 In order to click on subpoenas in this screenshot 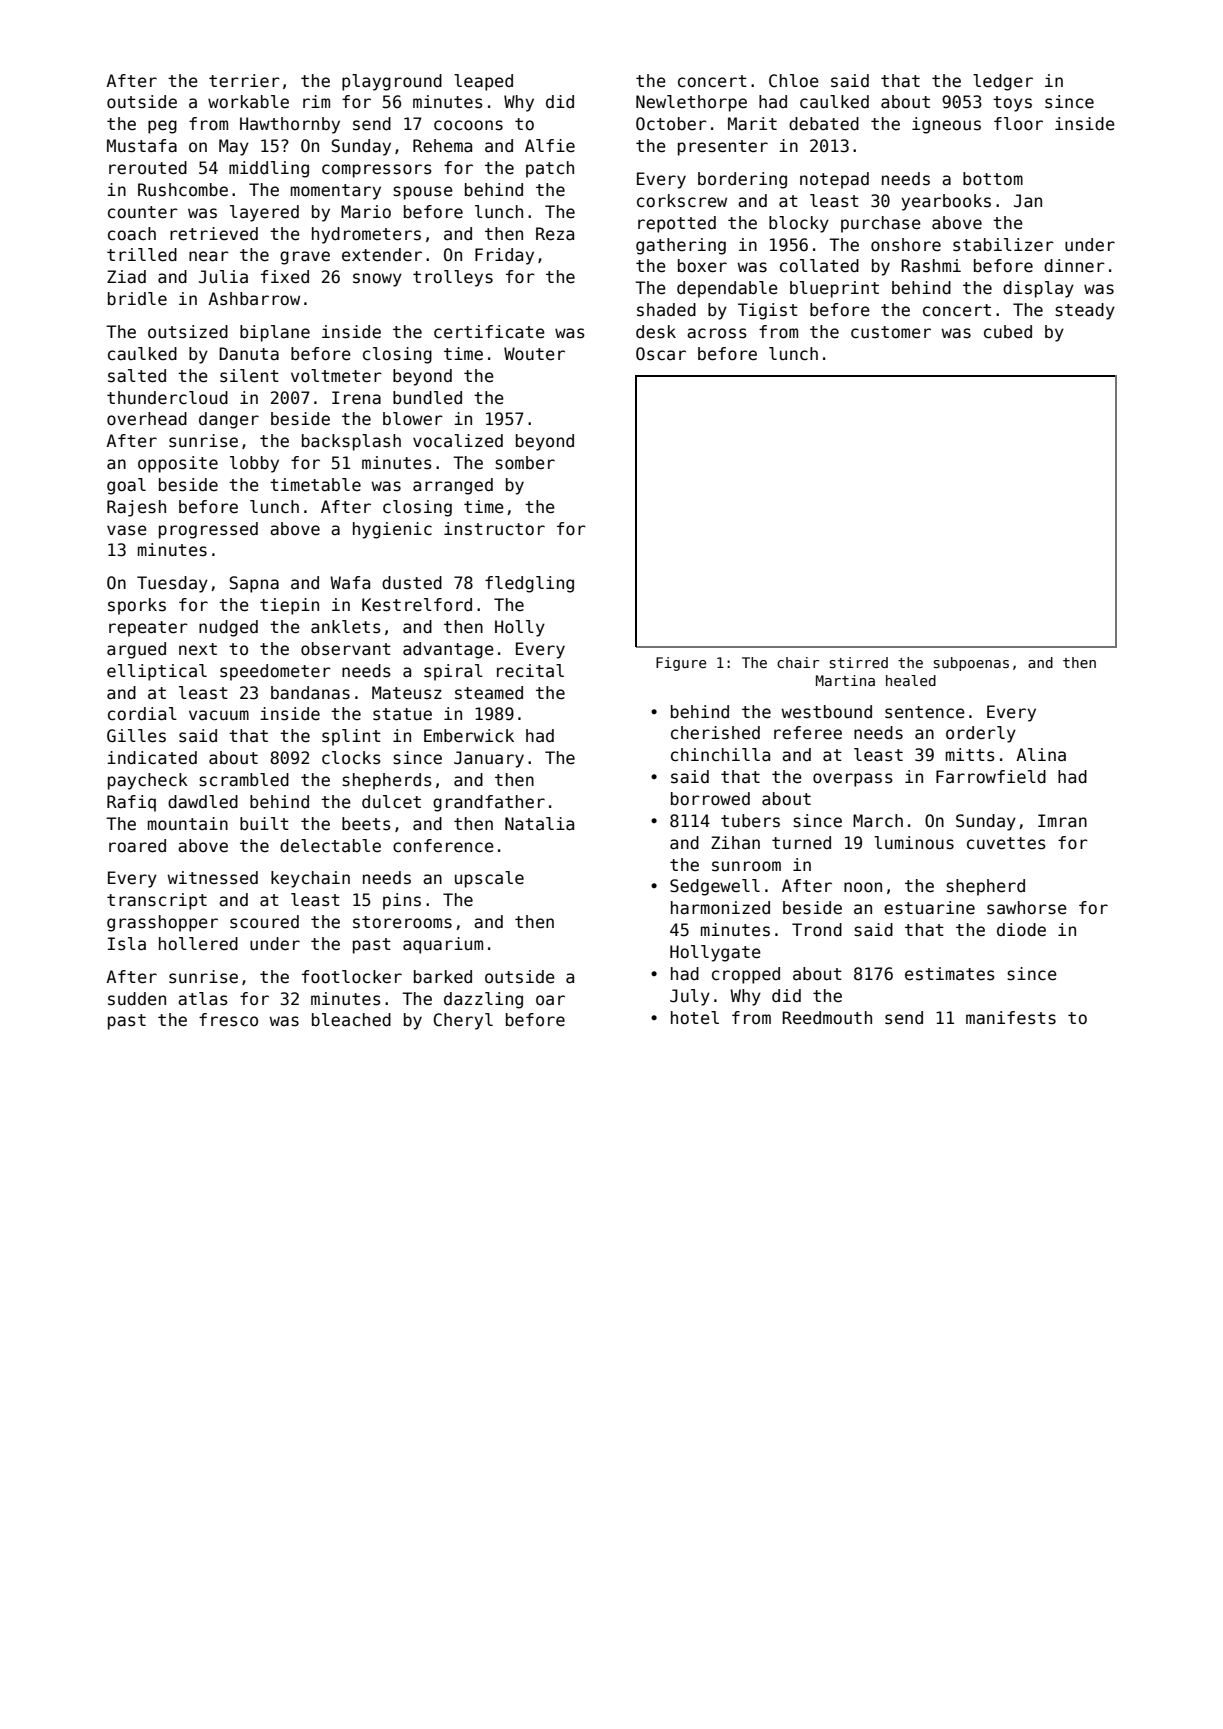, I will do `click(971, 664)`.
